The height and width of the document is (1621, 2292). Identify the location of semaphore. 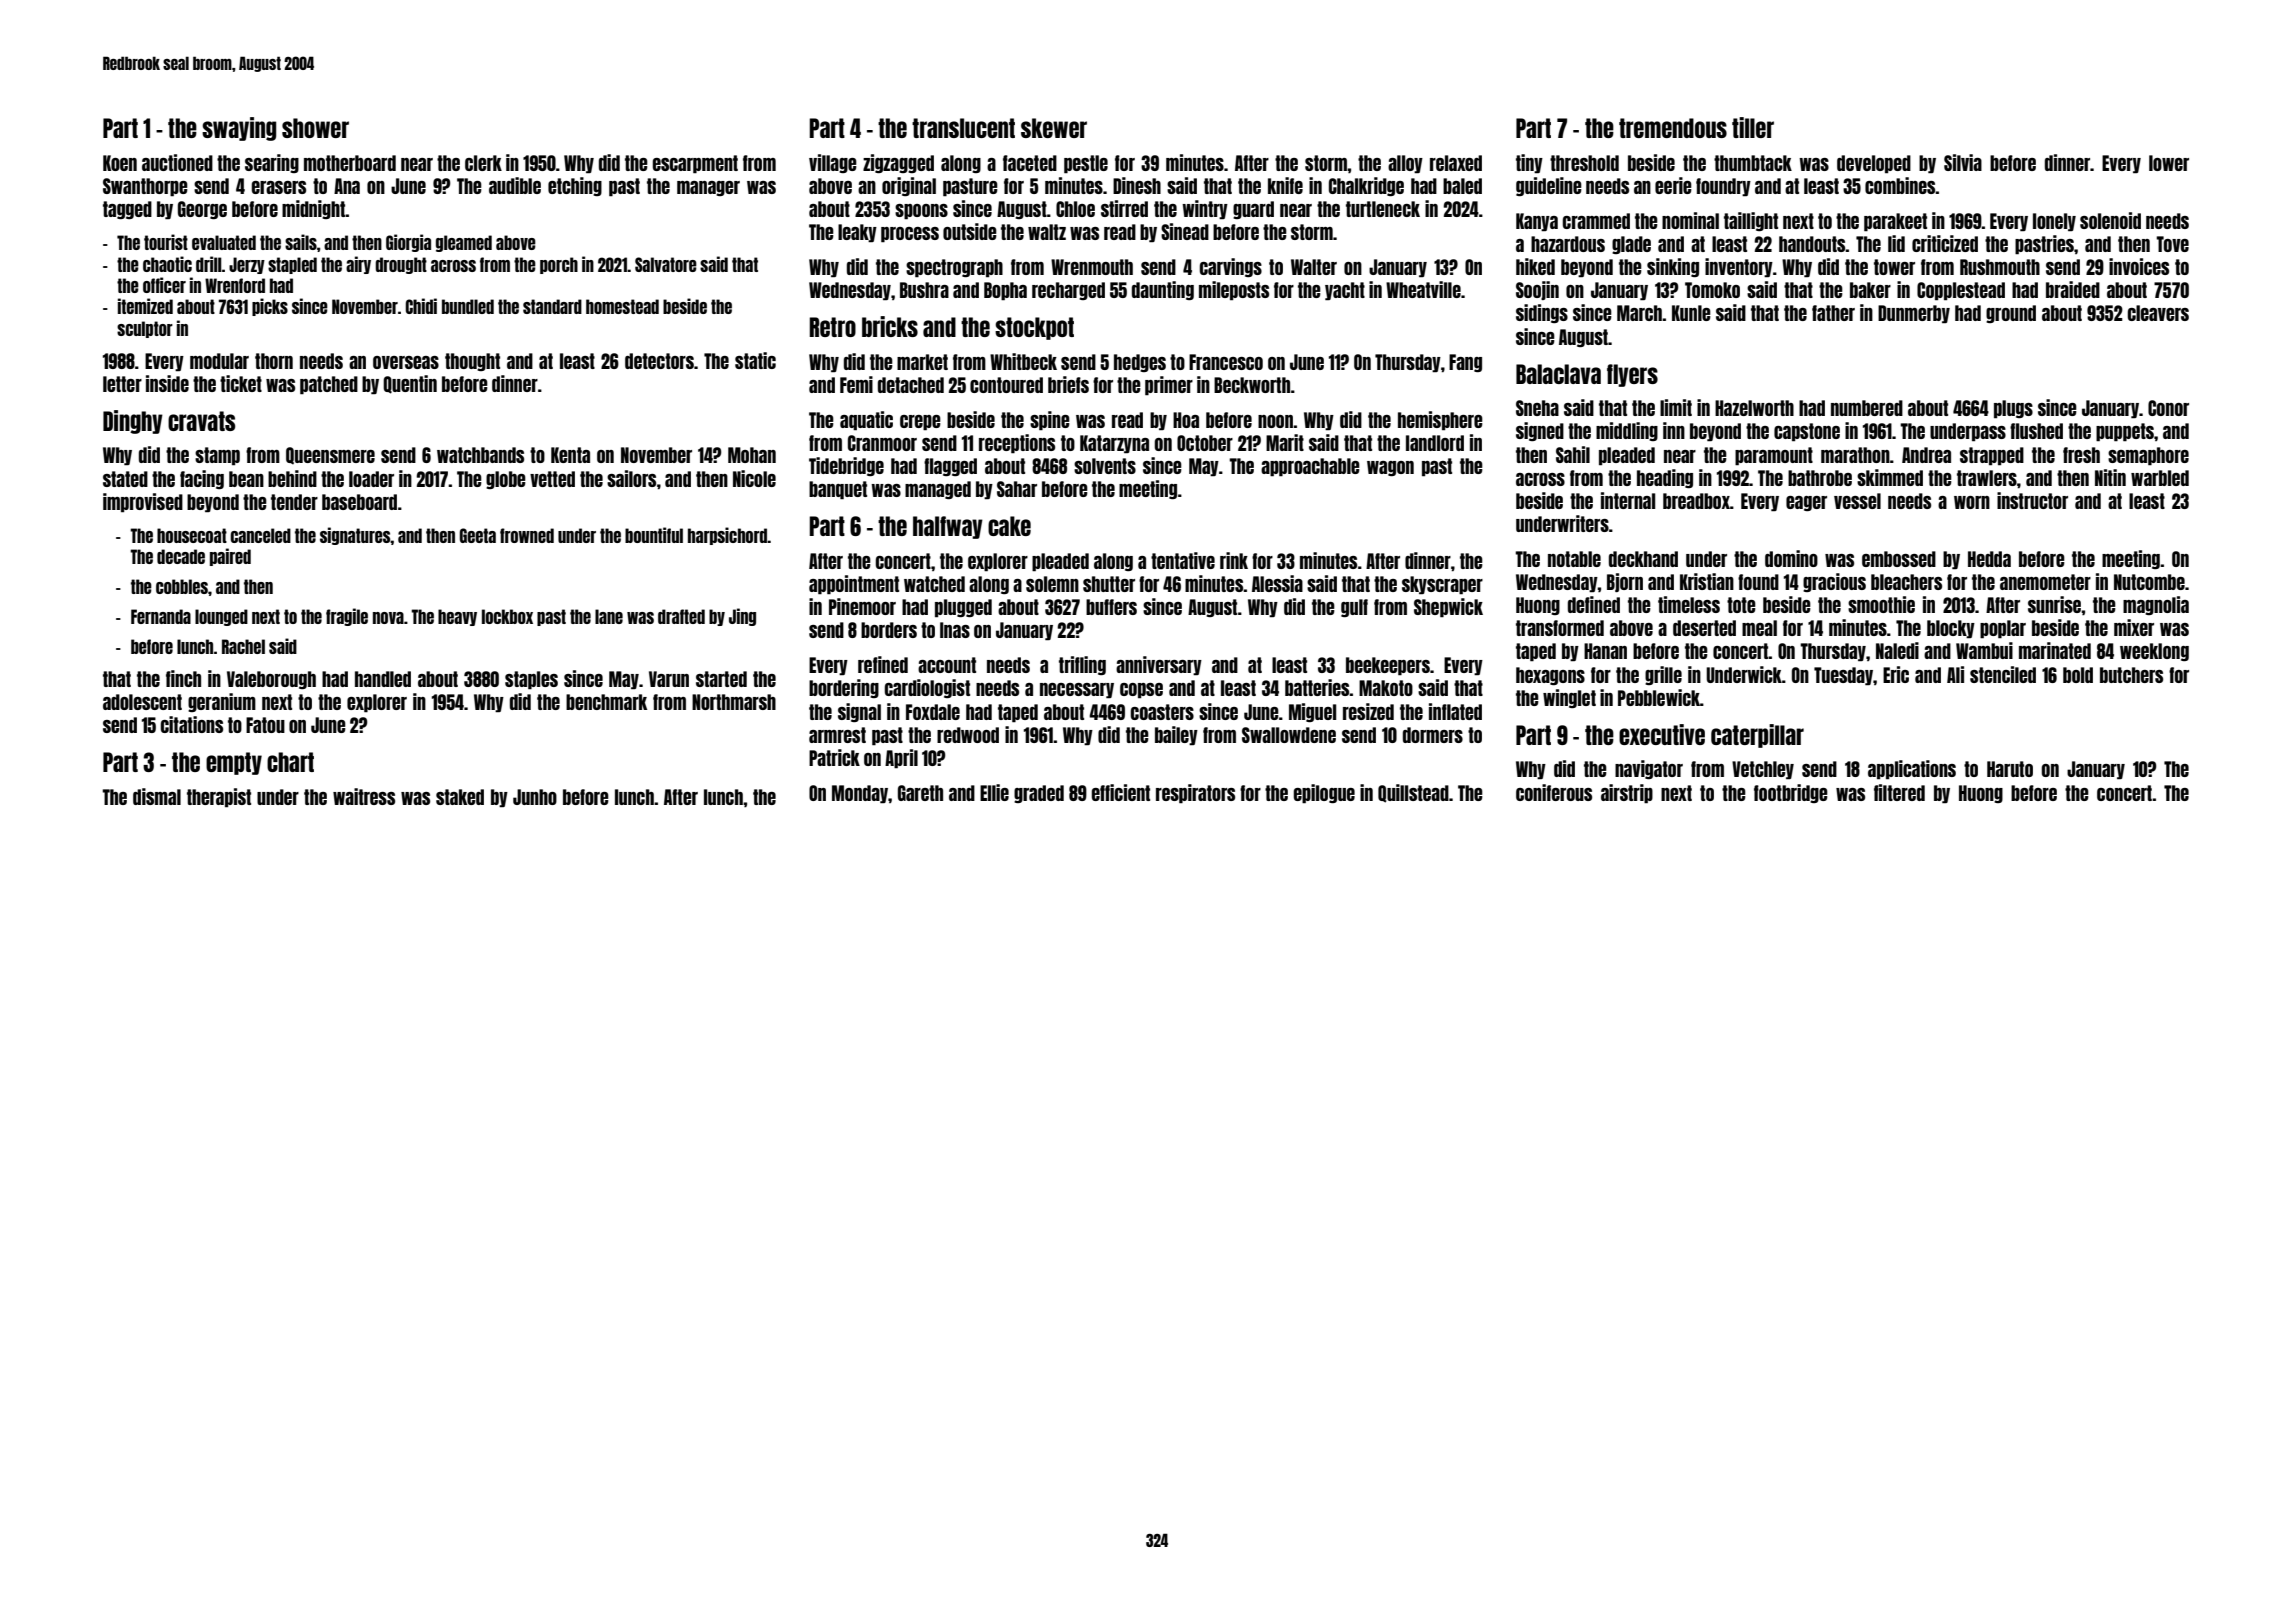
(2148, 456).
